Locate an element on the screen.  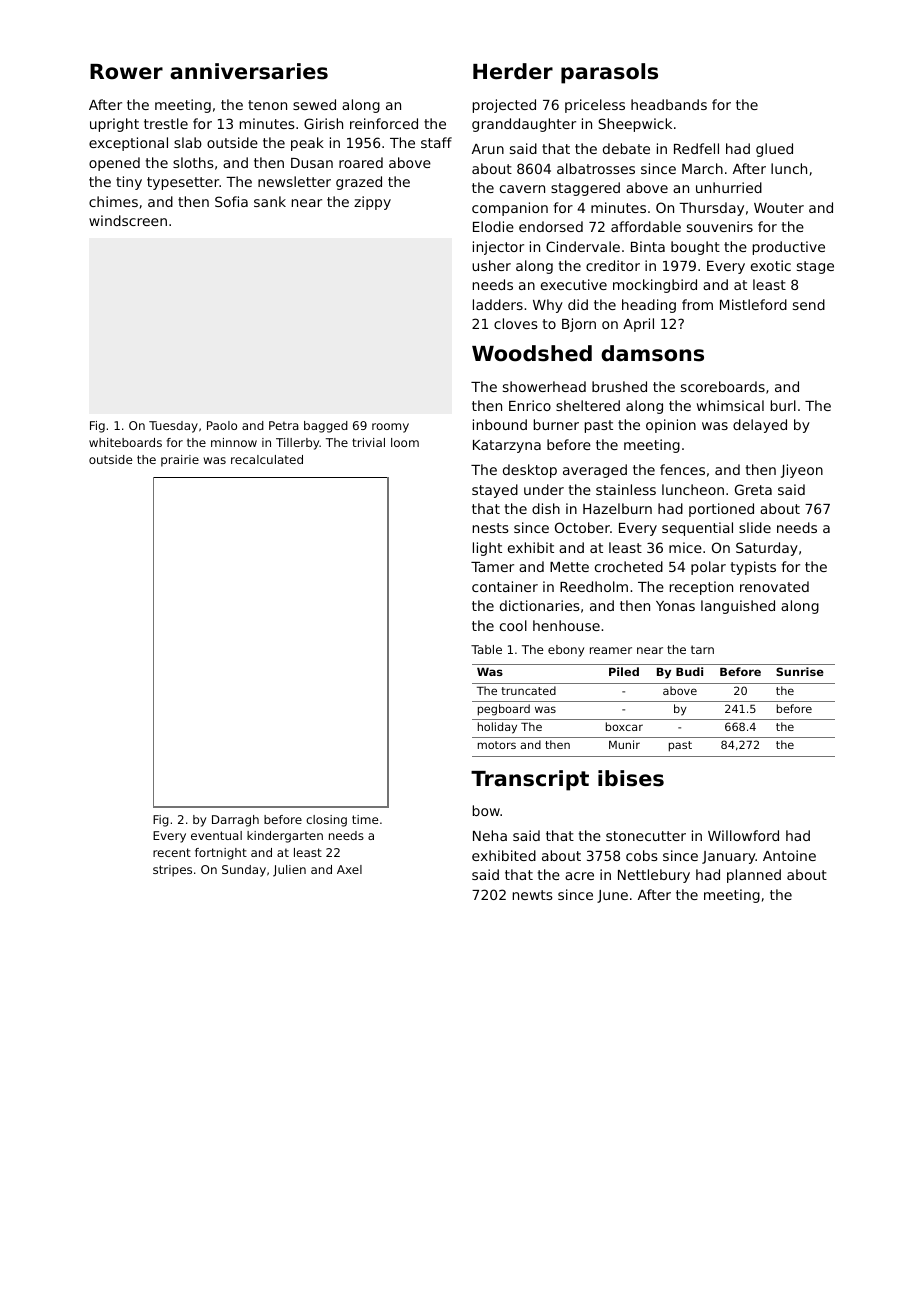
upright is located at coordinates (114, 125).
